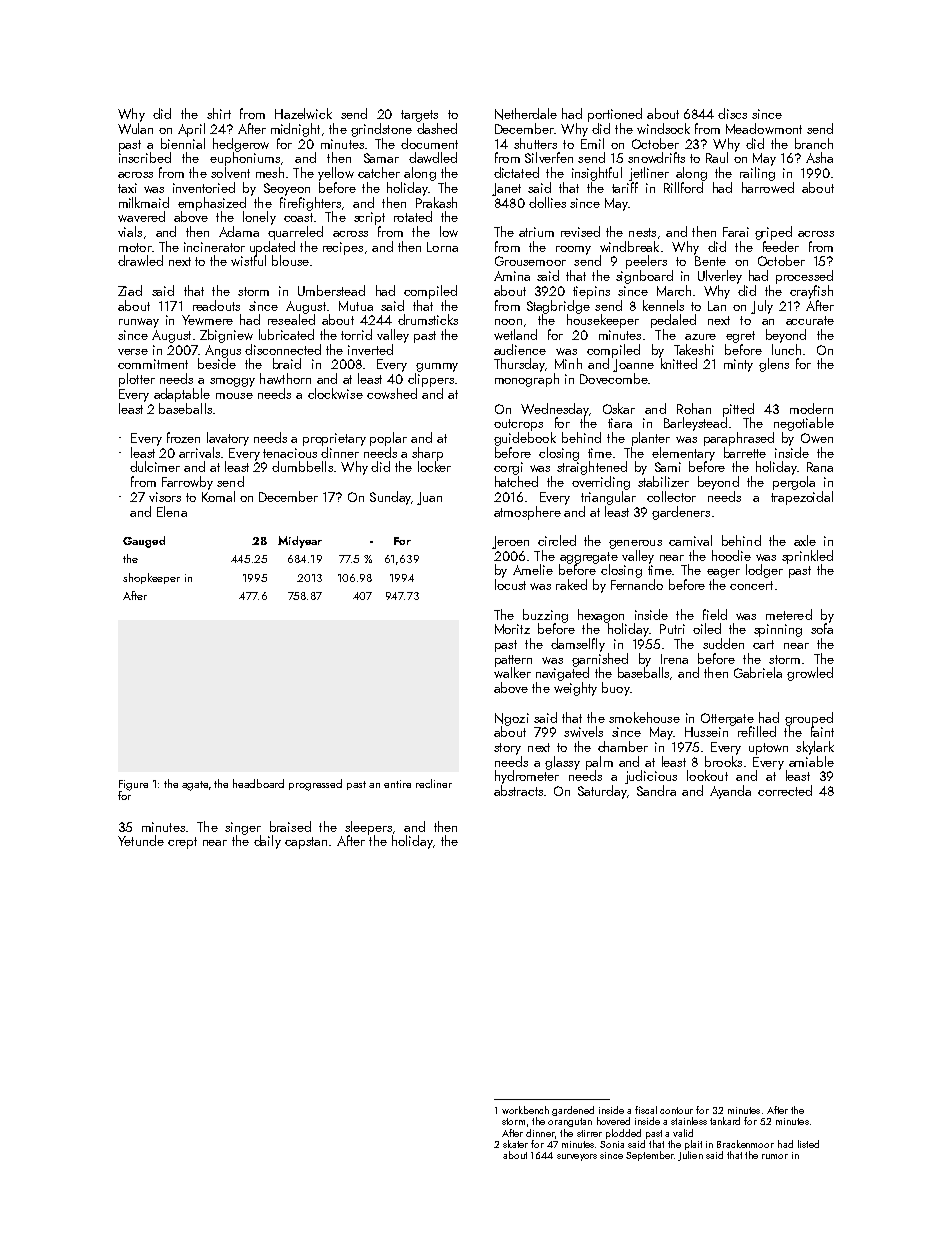 Image resolution: width=952 pixels, height=1233 pixels. What do you see at coordinates (573, 1111) in the document?
I see `gardened` at bounding box center [573, 1111].
